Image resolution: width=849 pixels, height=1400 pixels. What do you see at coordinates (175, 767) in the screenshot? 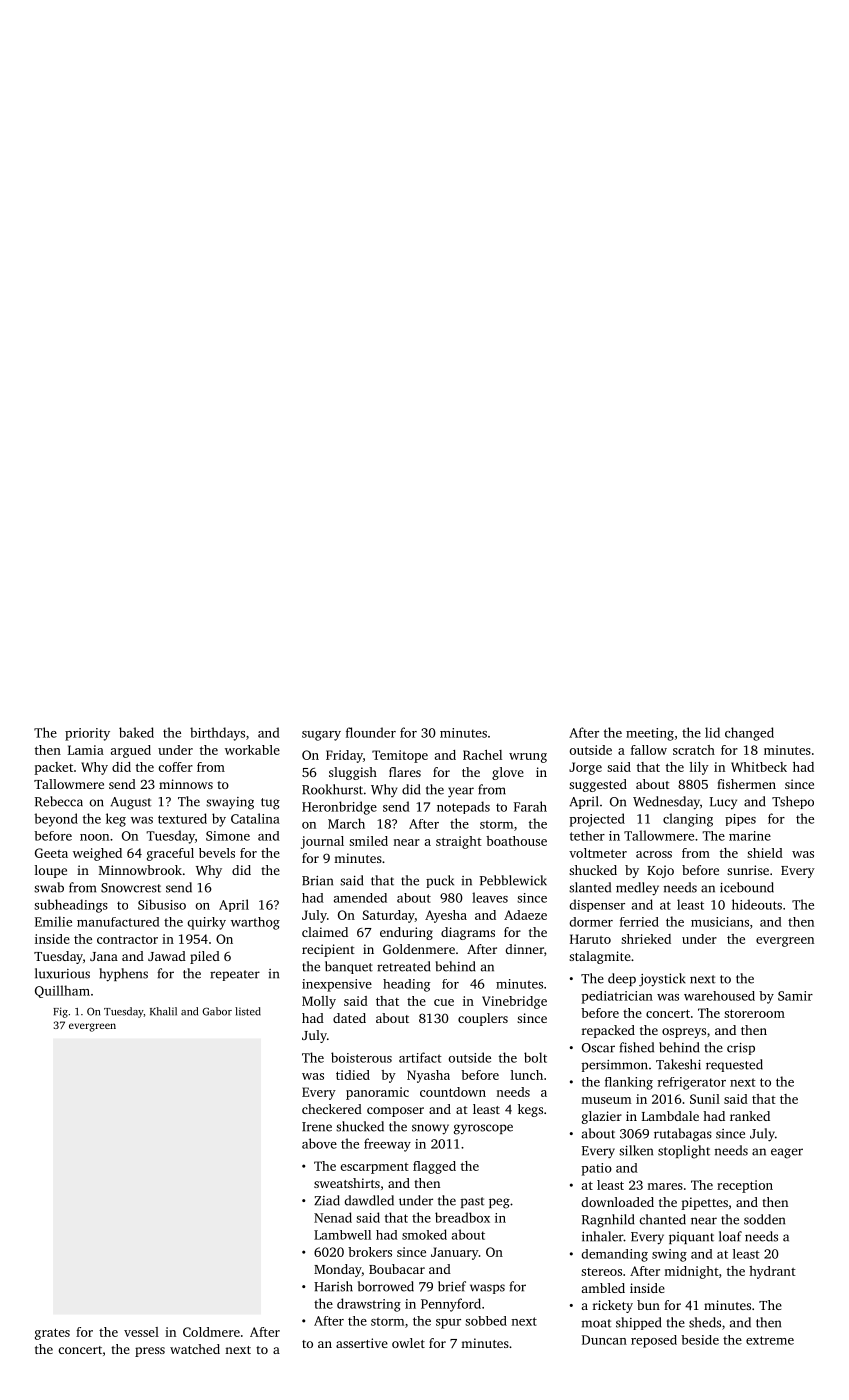
I see `coffer` at bounding box center [175, 767].
